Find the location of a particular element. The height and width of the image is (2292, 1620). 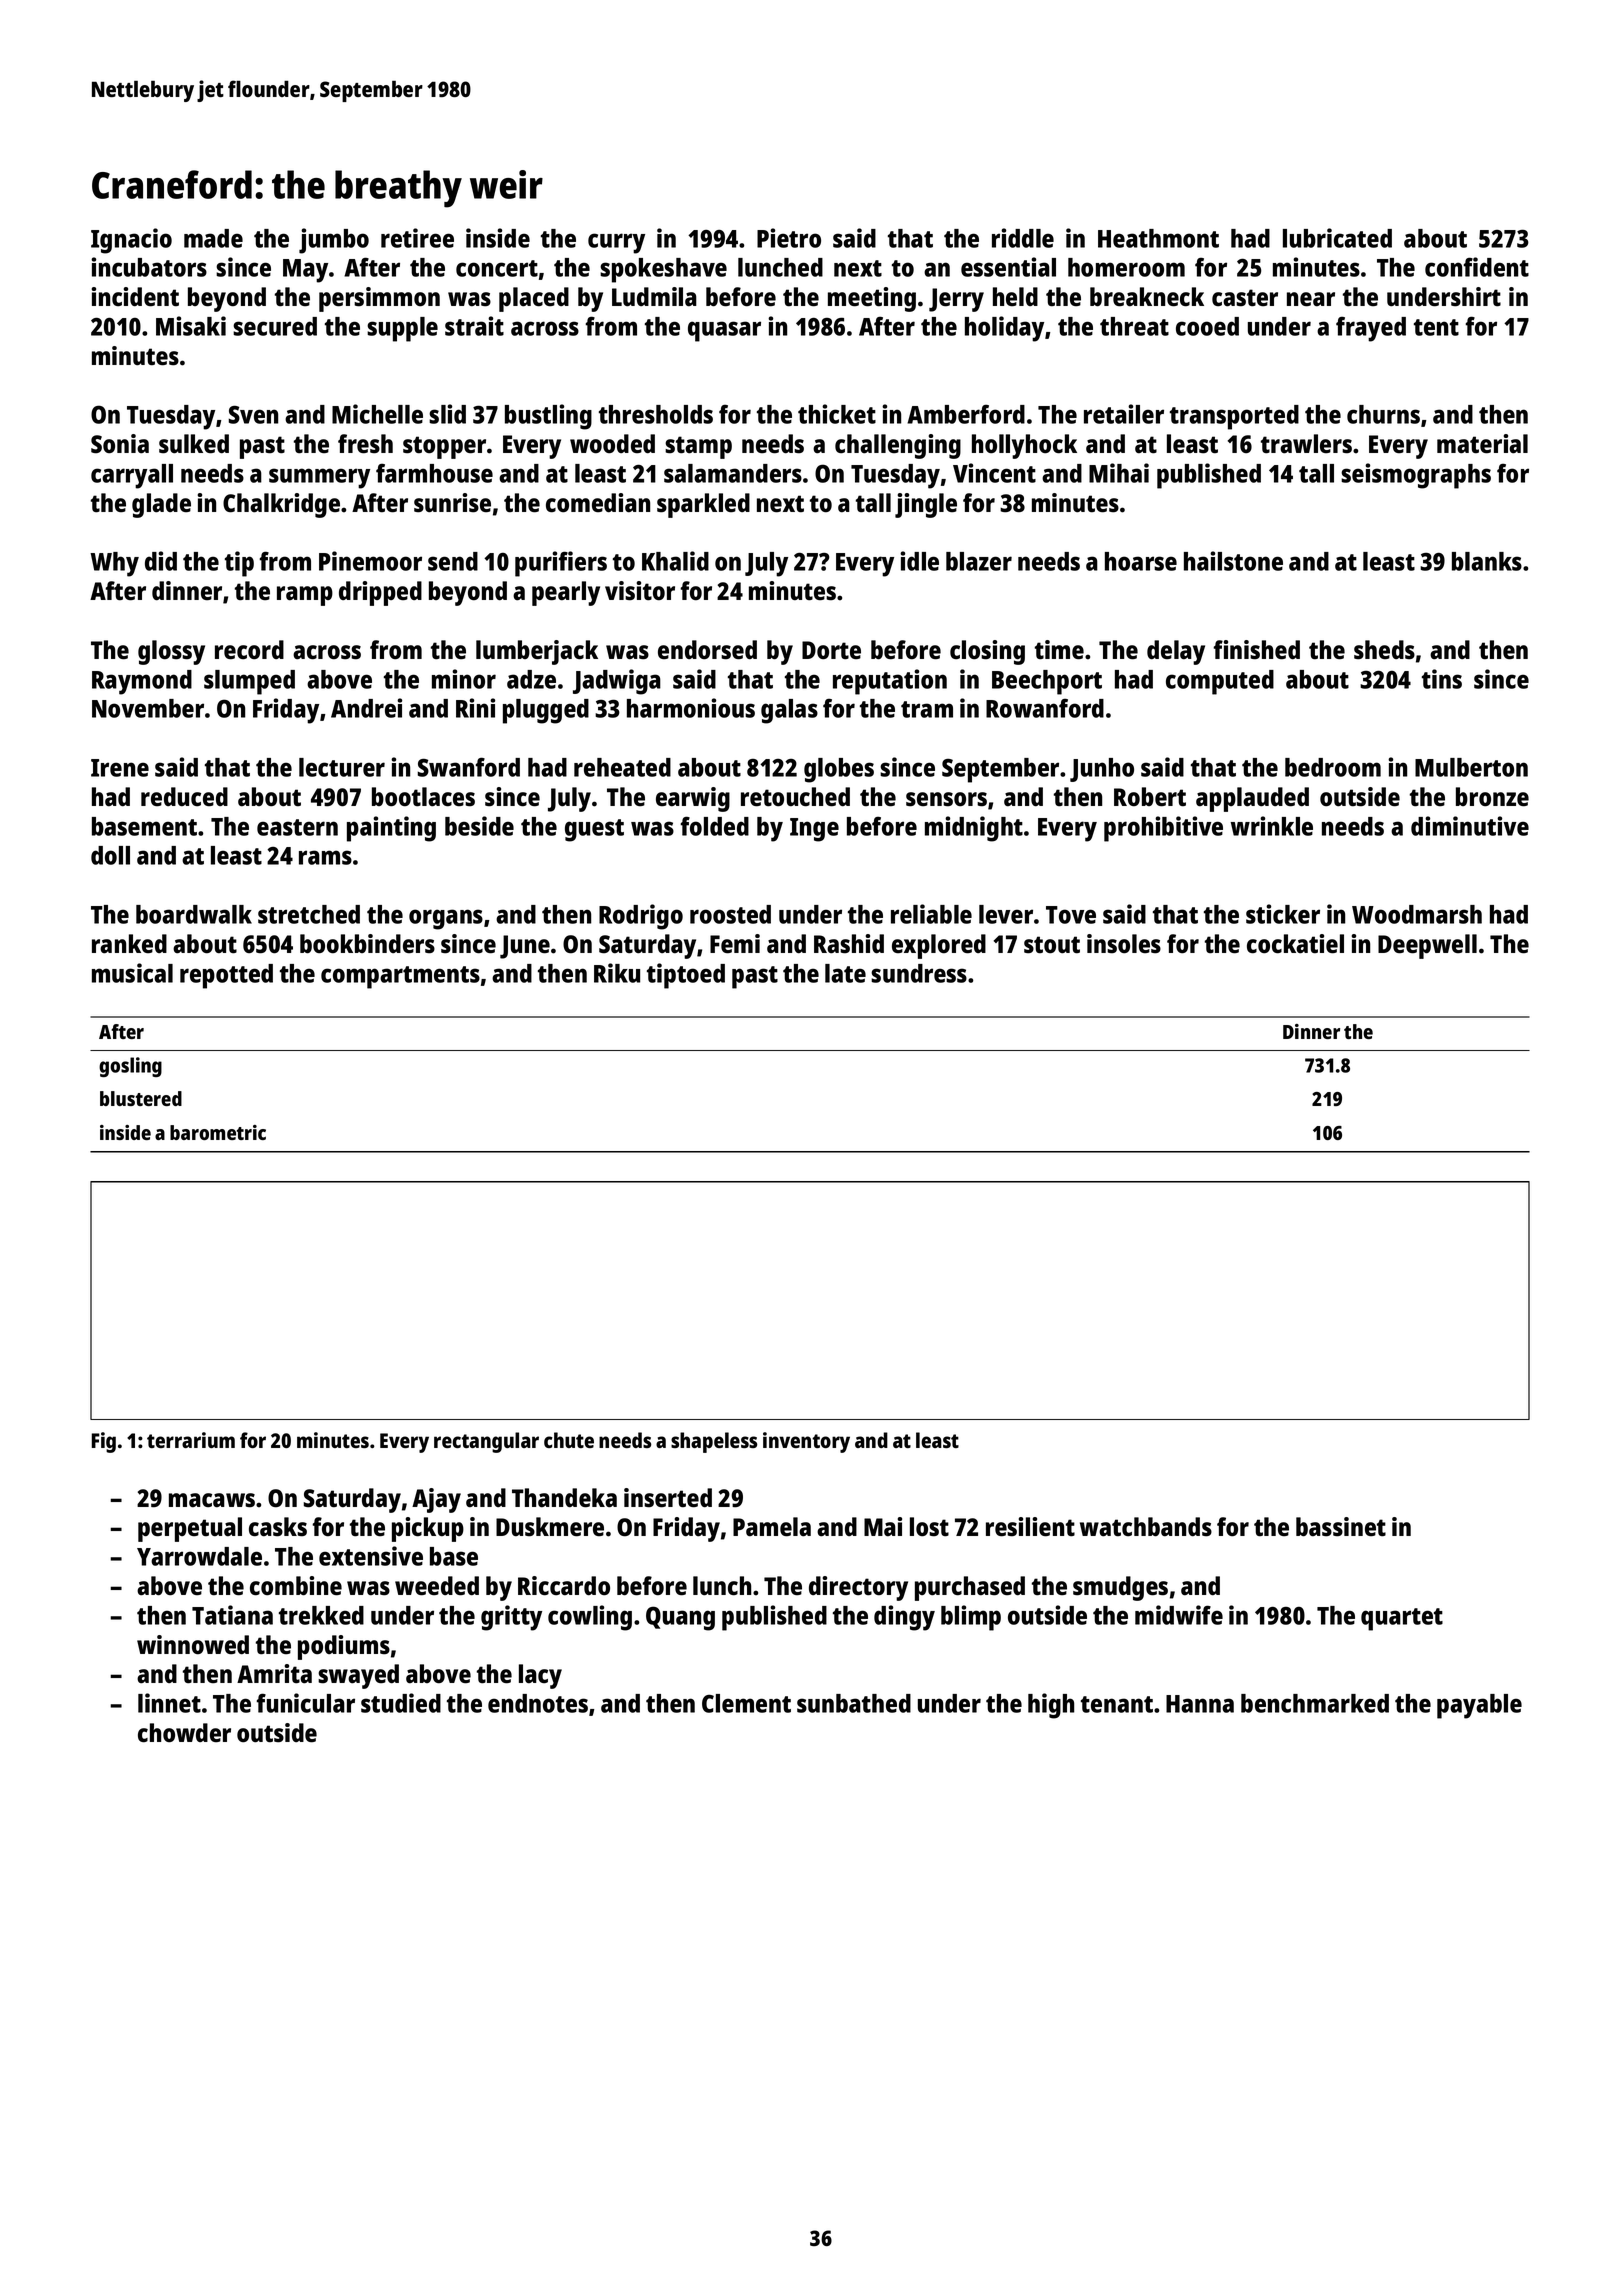

retouched is located at coordinates (795, 797).
